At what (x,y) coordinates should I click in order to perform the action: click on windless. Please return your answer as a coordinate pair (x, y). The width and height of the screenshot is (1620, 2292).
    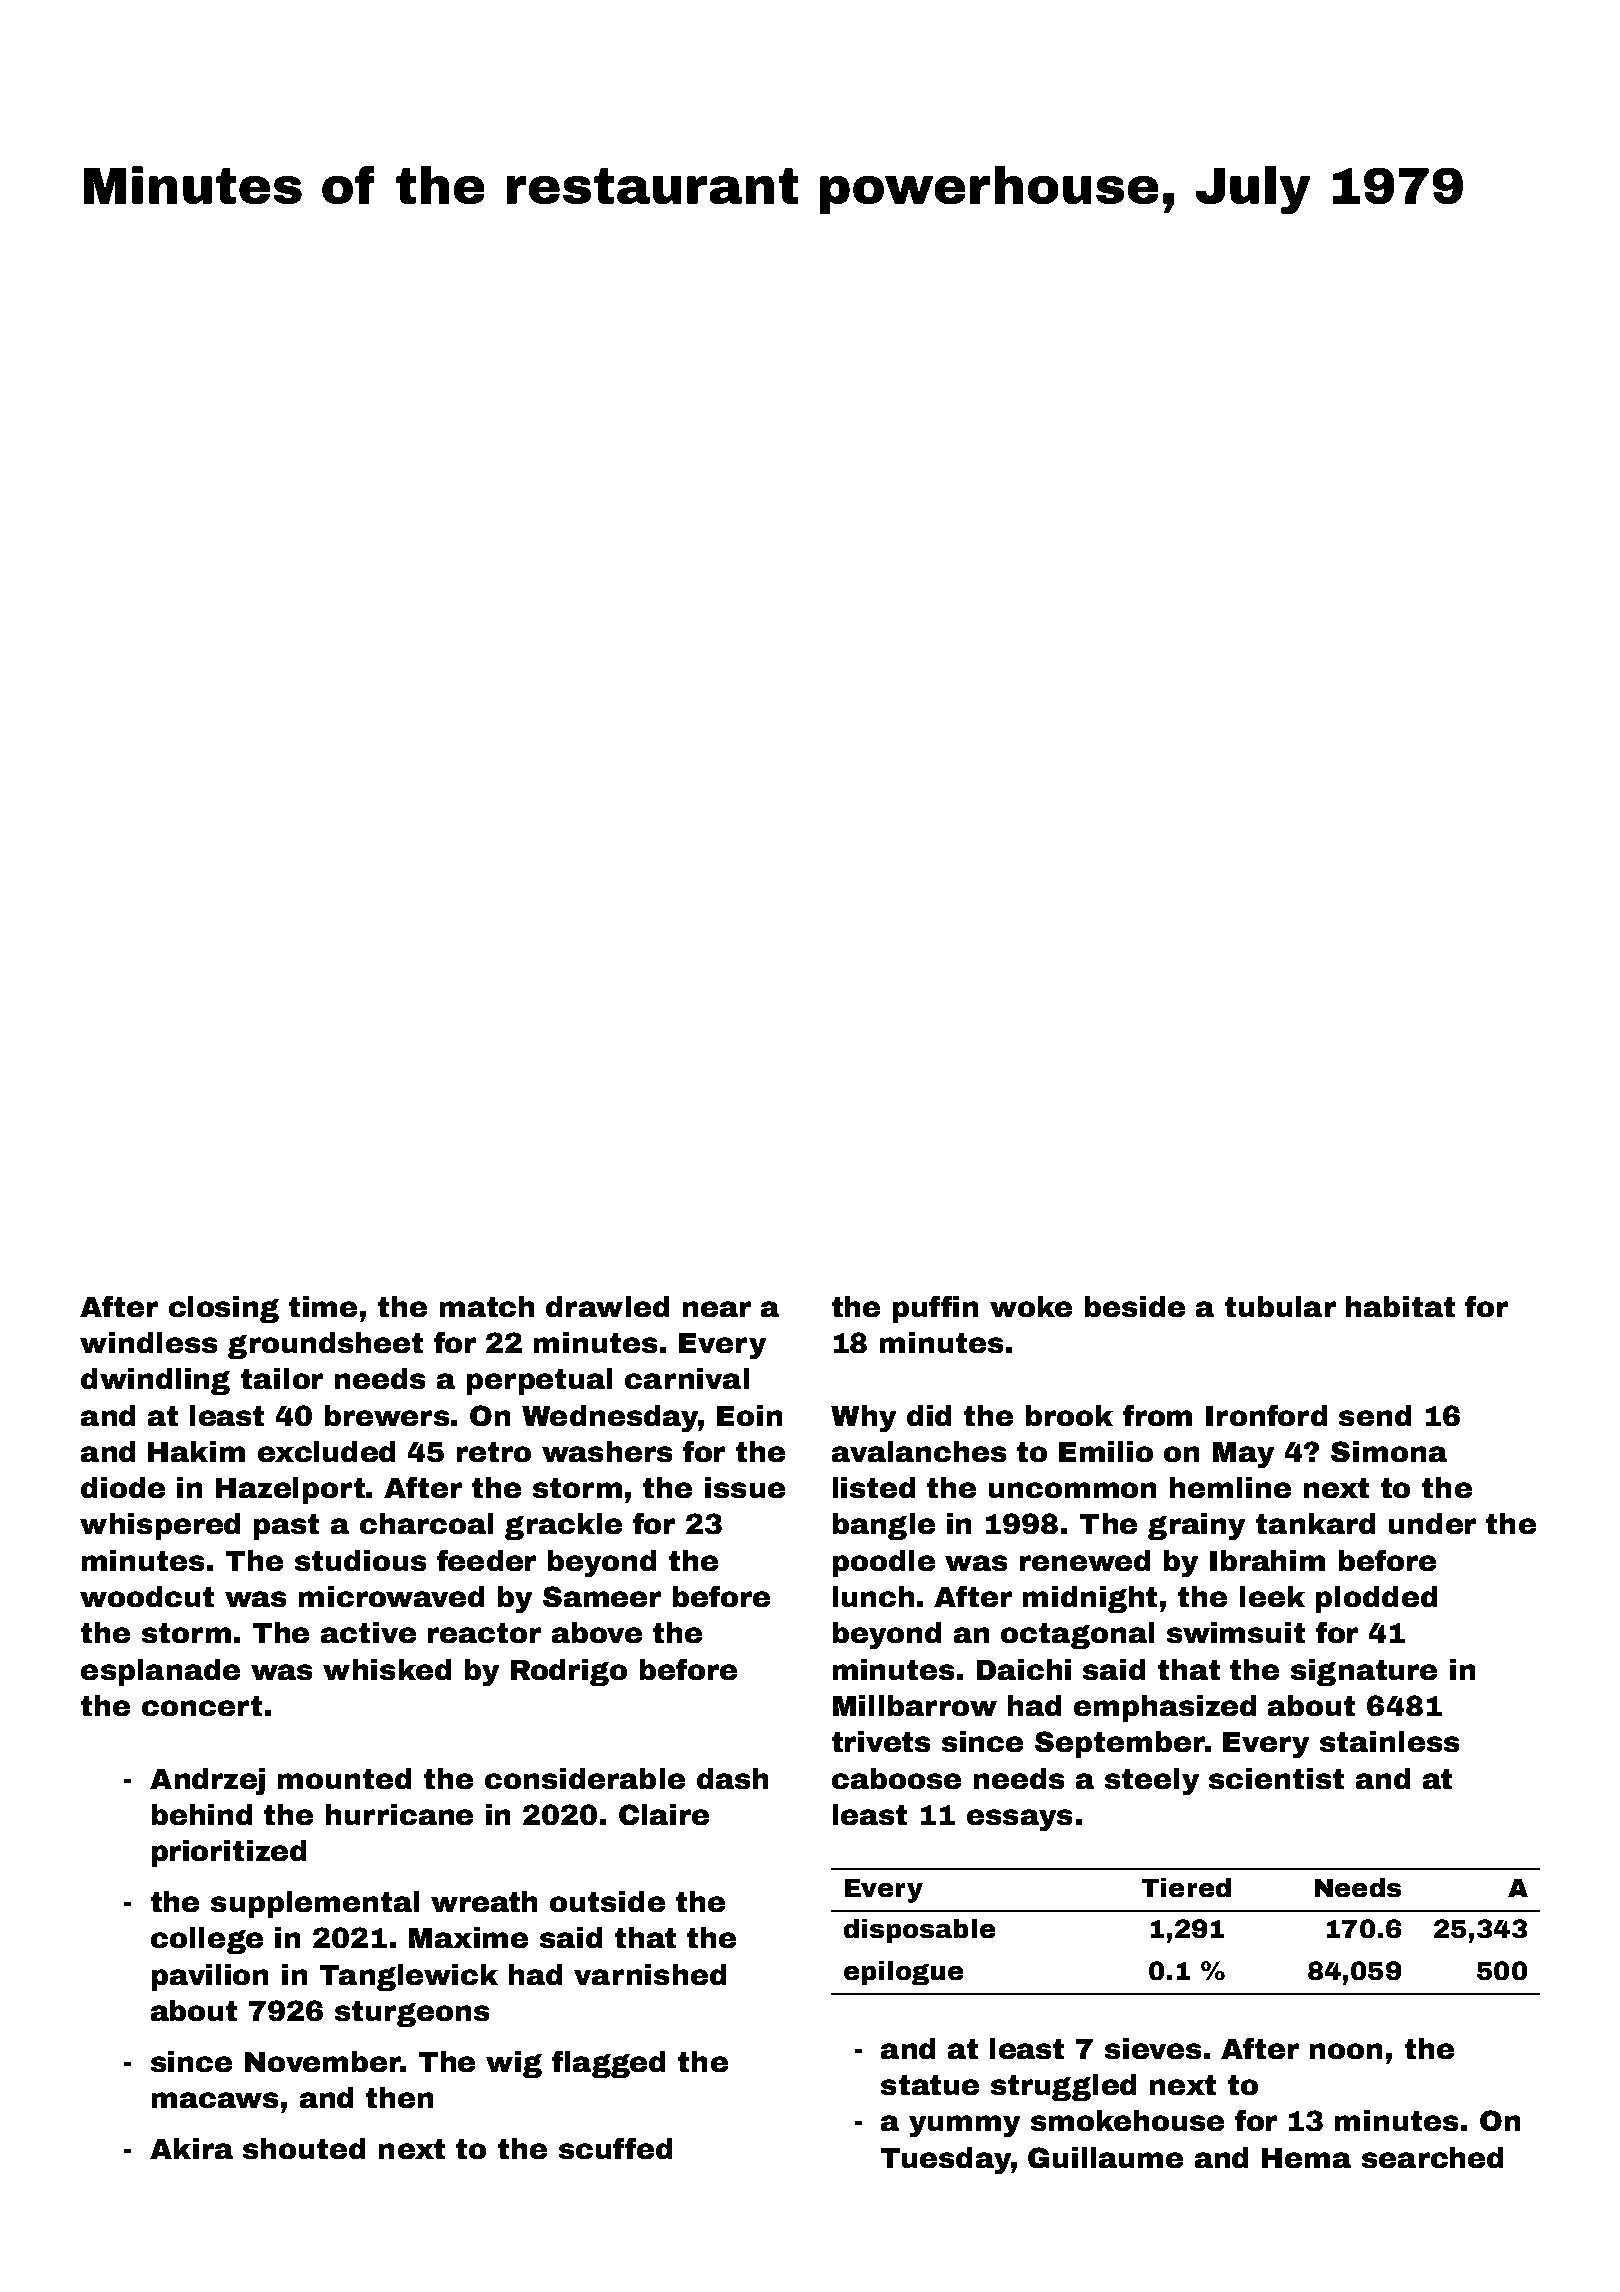
    Looking at the image, I should click on (148, 1342).
